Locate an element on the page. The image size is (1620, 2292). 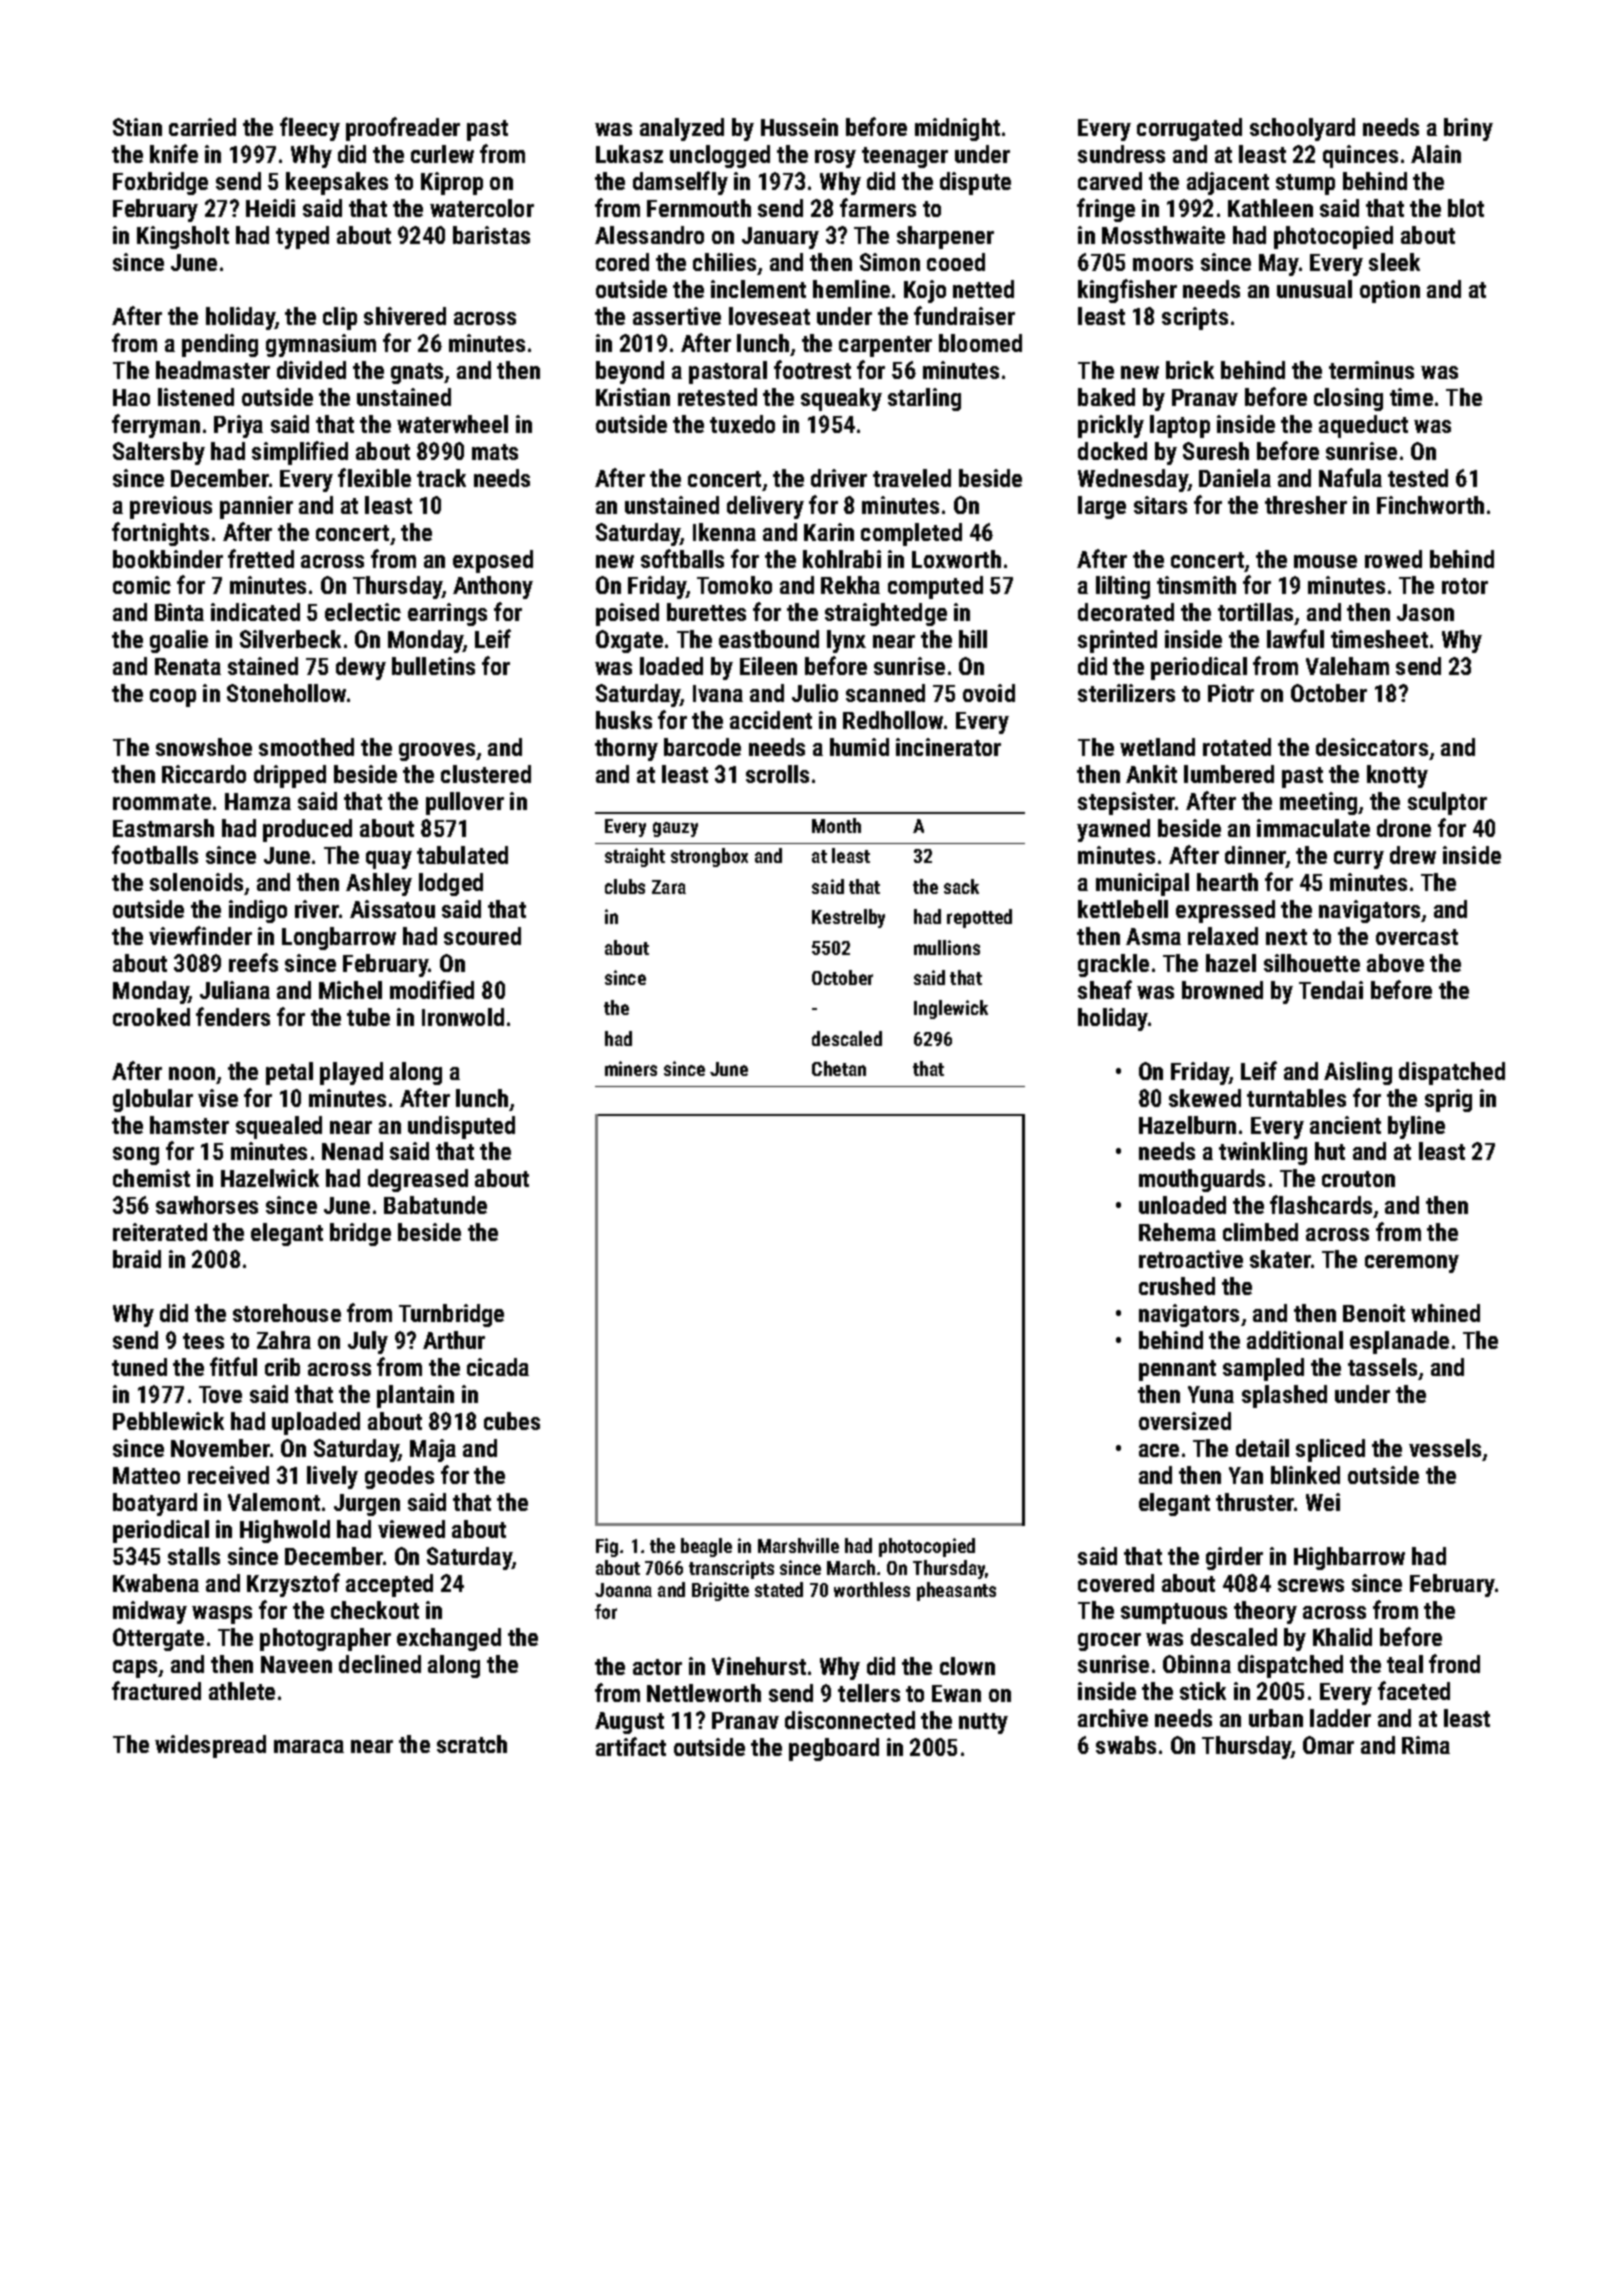
carpenter is located at coordinates (885, 346).
